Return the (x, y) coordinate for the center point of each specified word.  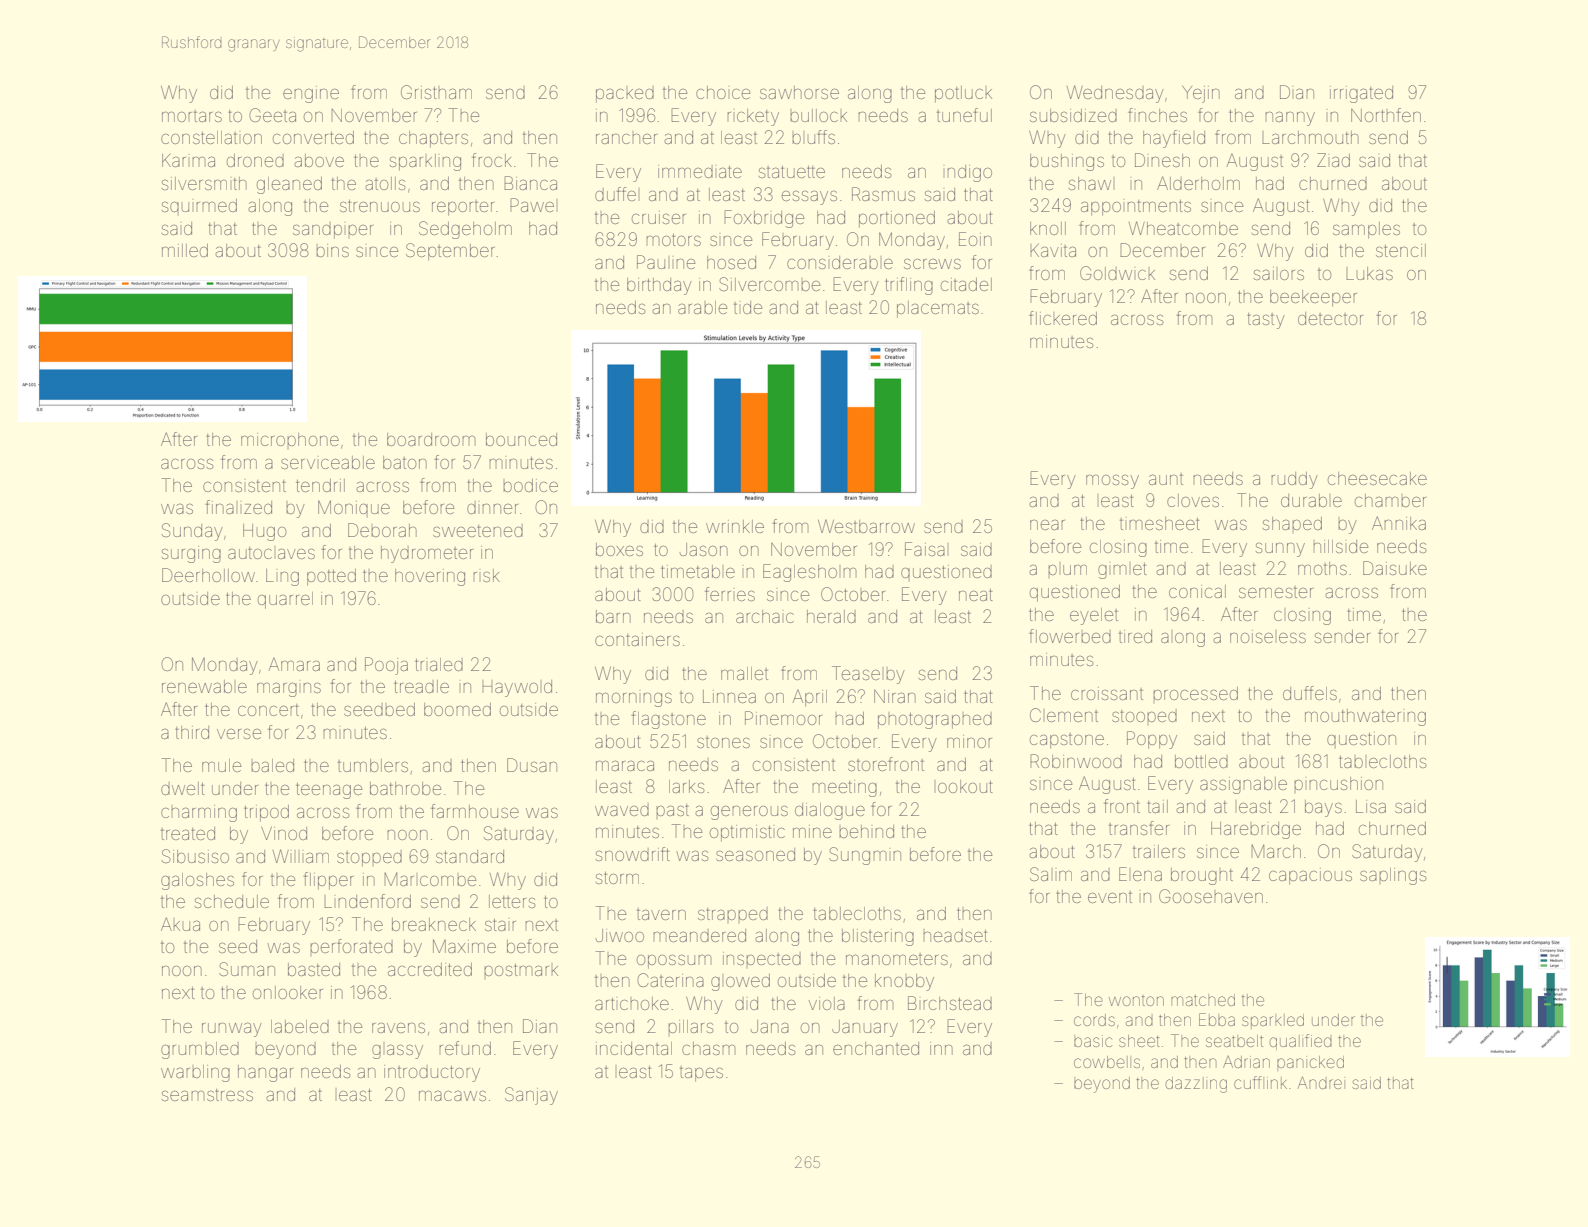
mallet (744, 673)
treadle (421, 686)
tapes (701, 1074)
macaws (452, 1095)
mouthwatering (1365, 717)
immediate (700, 171)
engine (311, 94)
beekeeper (1313, 298)
